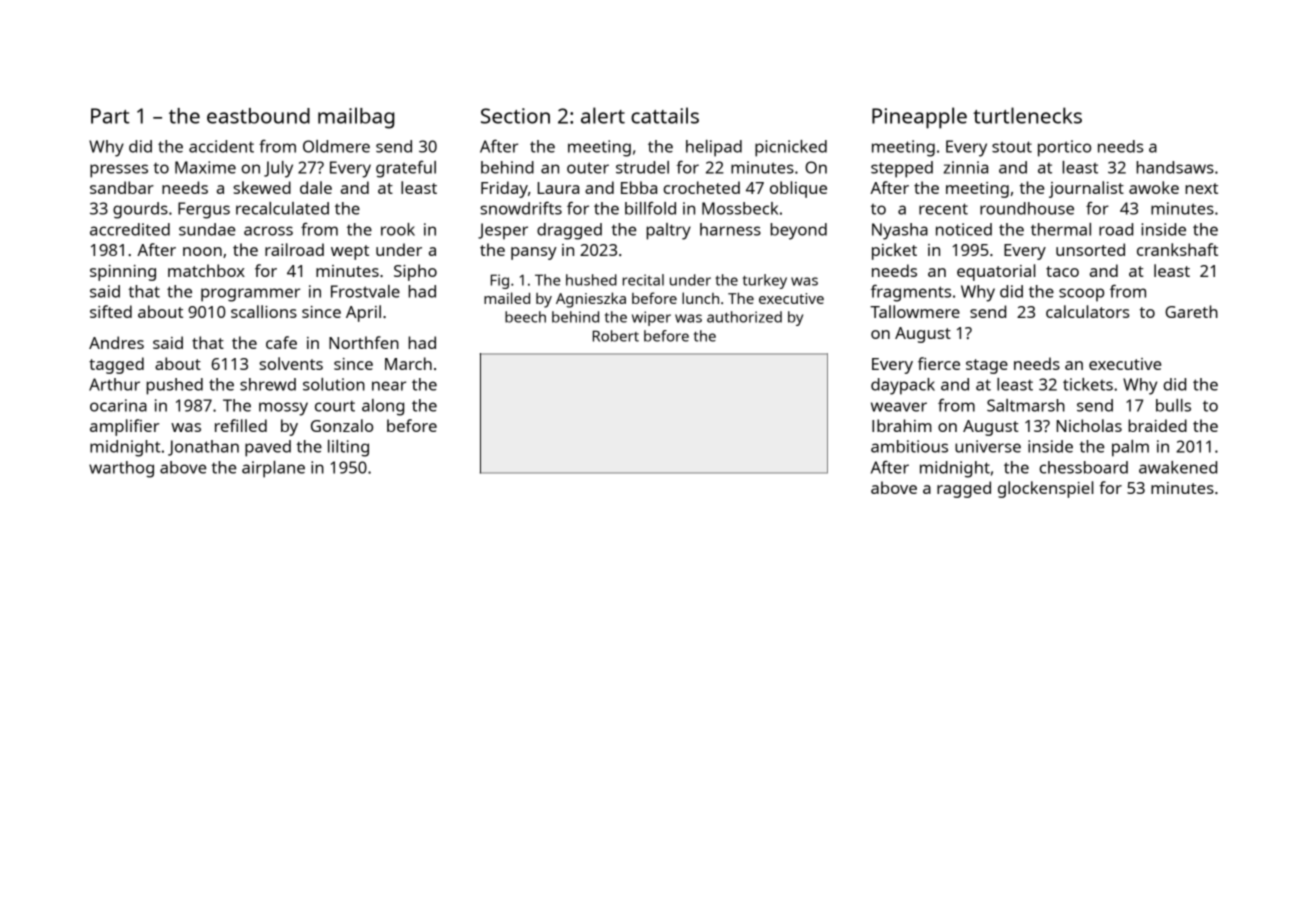 The height and width of the image is (924, 1308). I want to click on Gareth, so click(1191, 311).
